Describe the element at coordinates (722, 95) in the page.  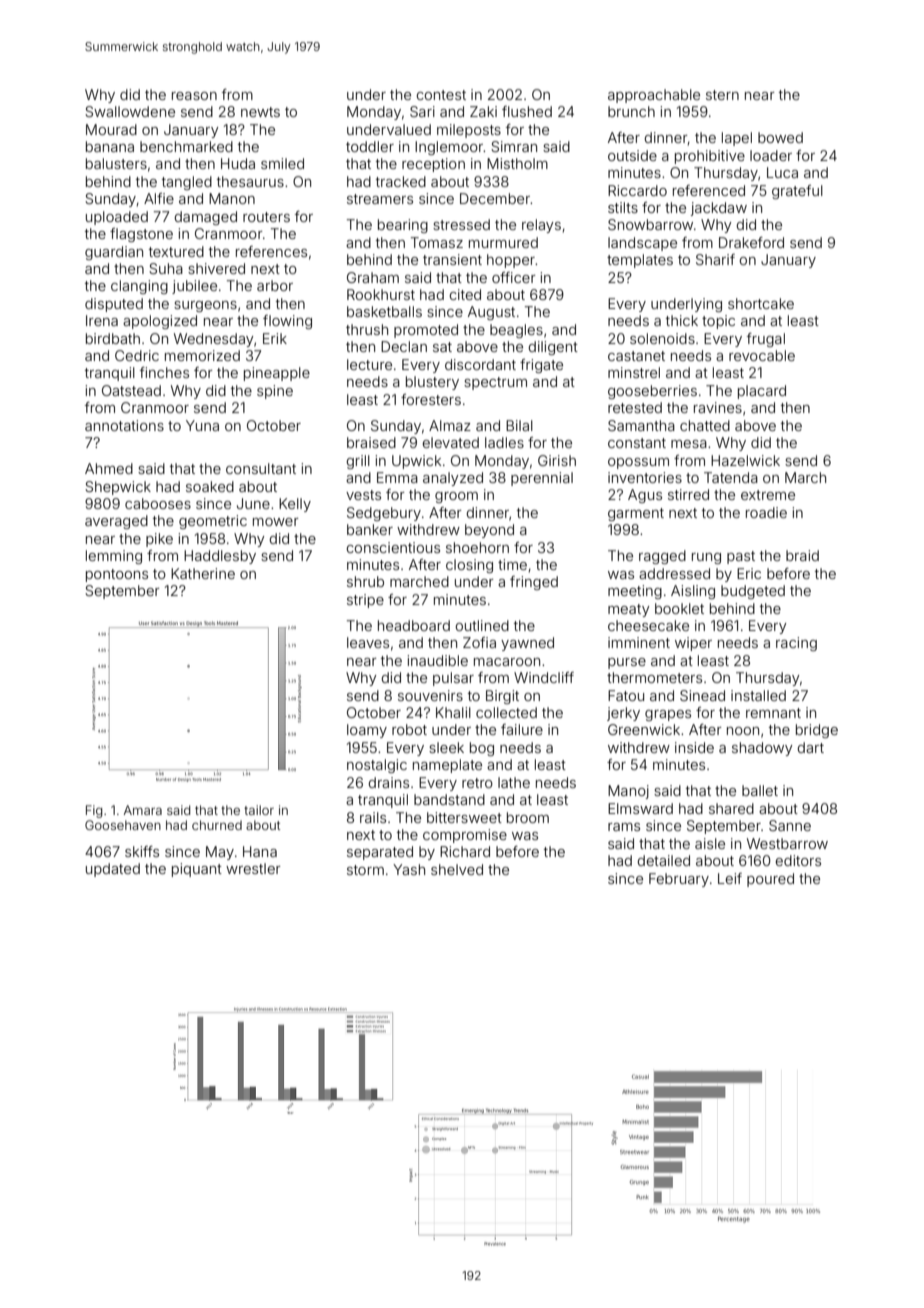
I see `stern` at that location.
